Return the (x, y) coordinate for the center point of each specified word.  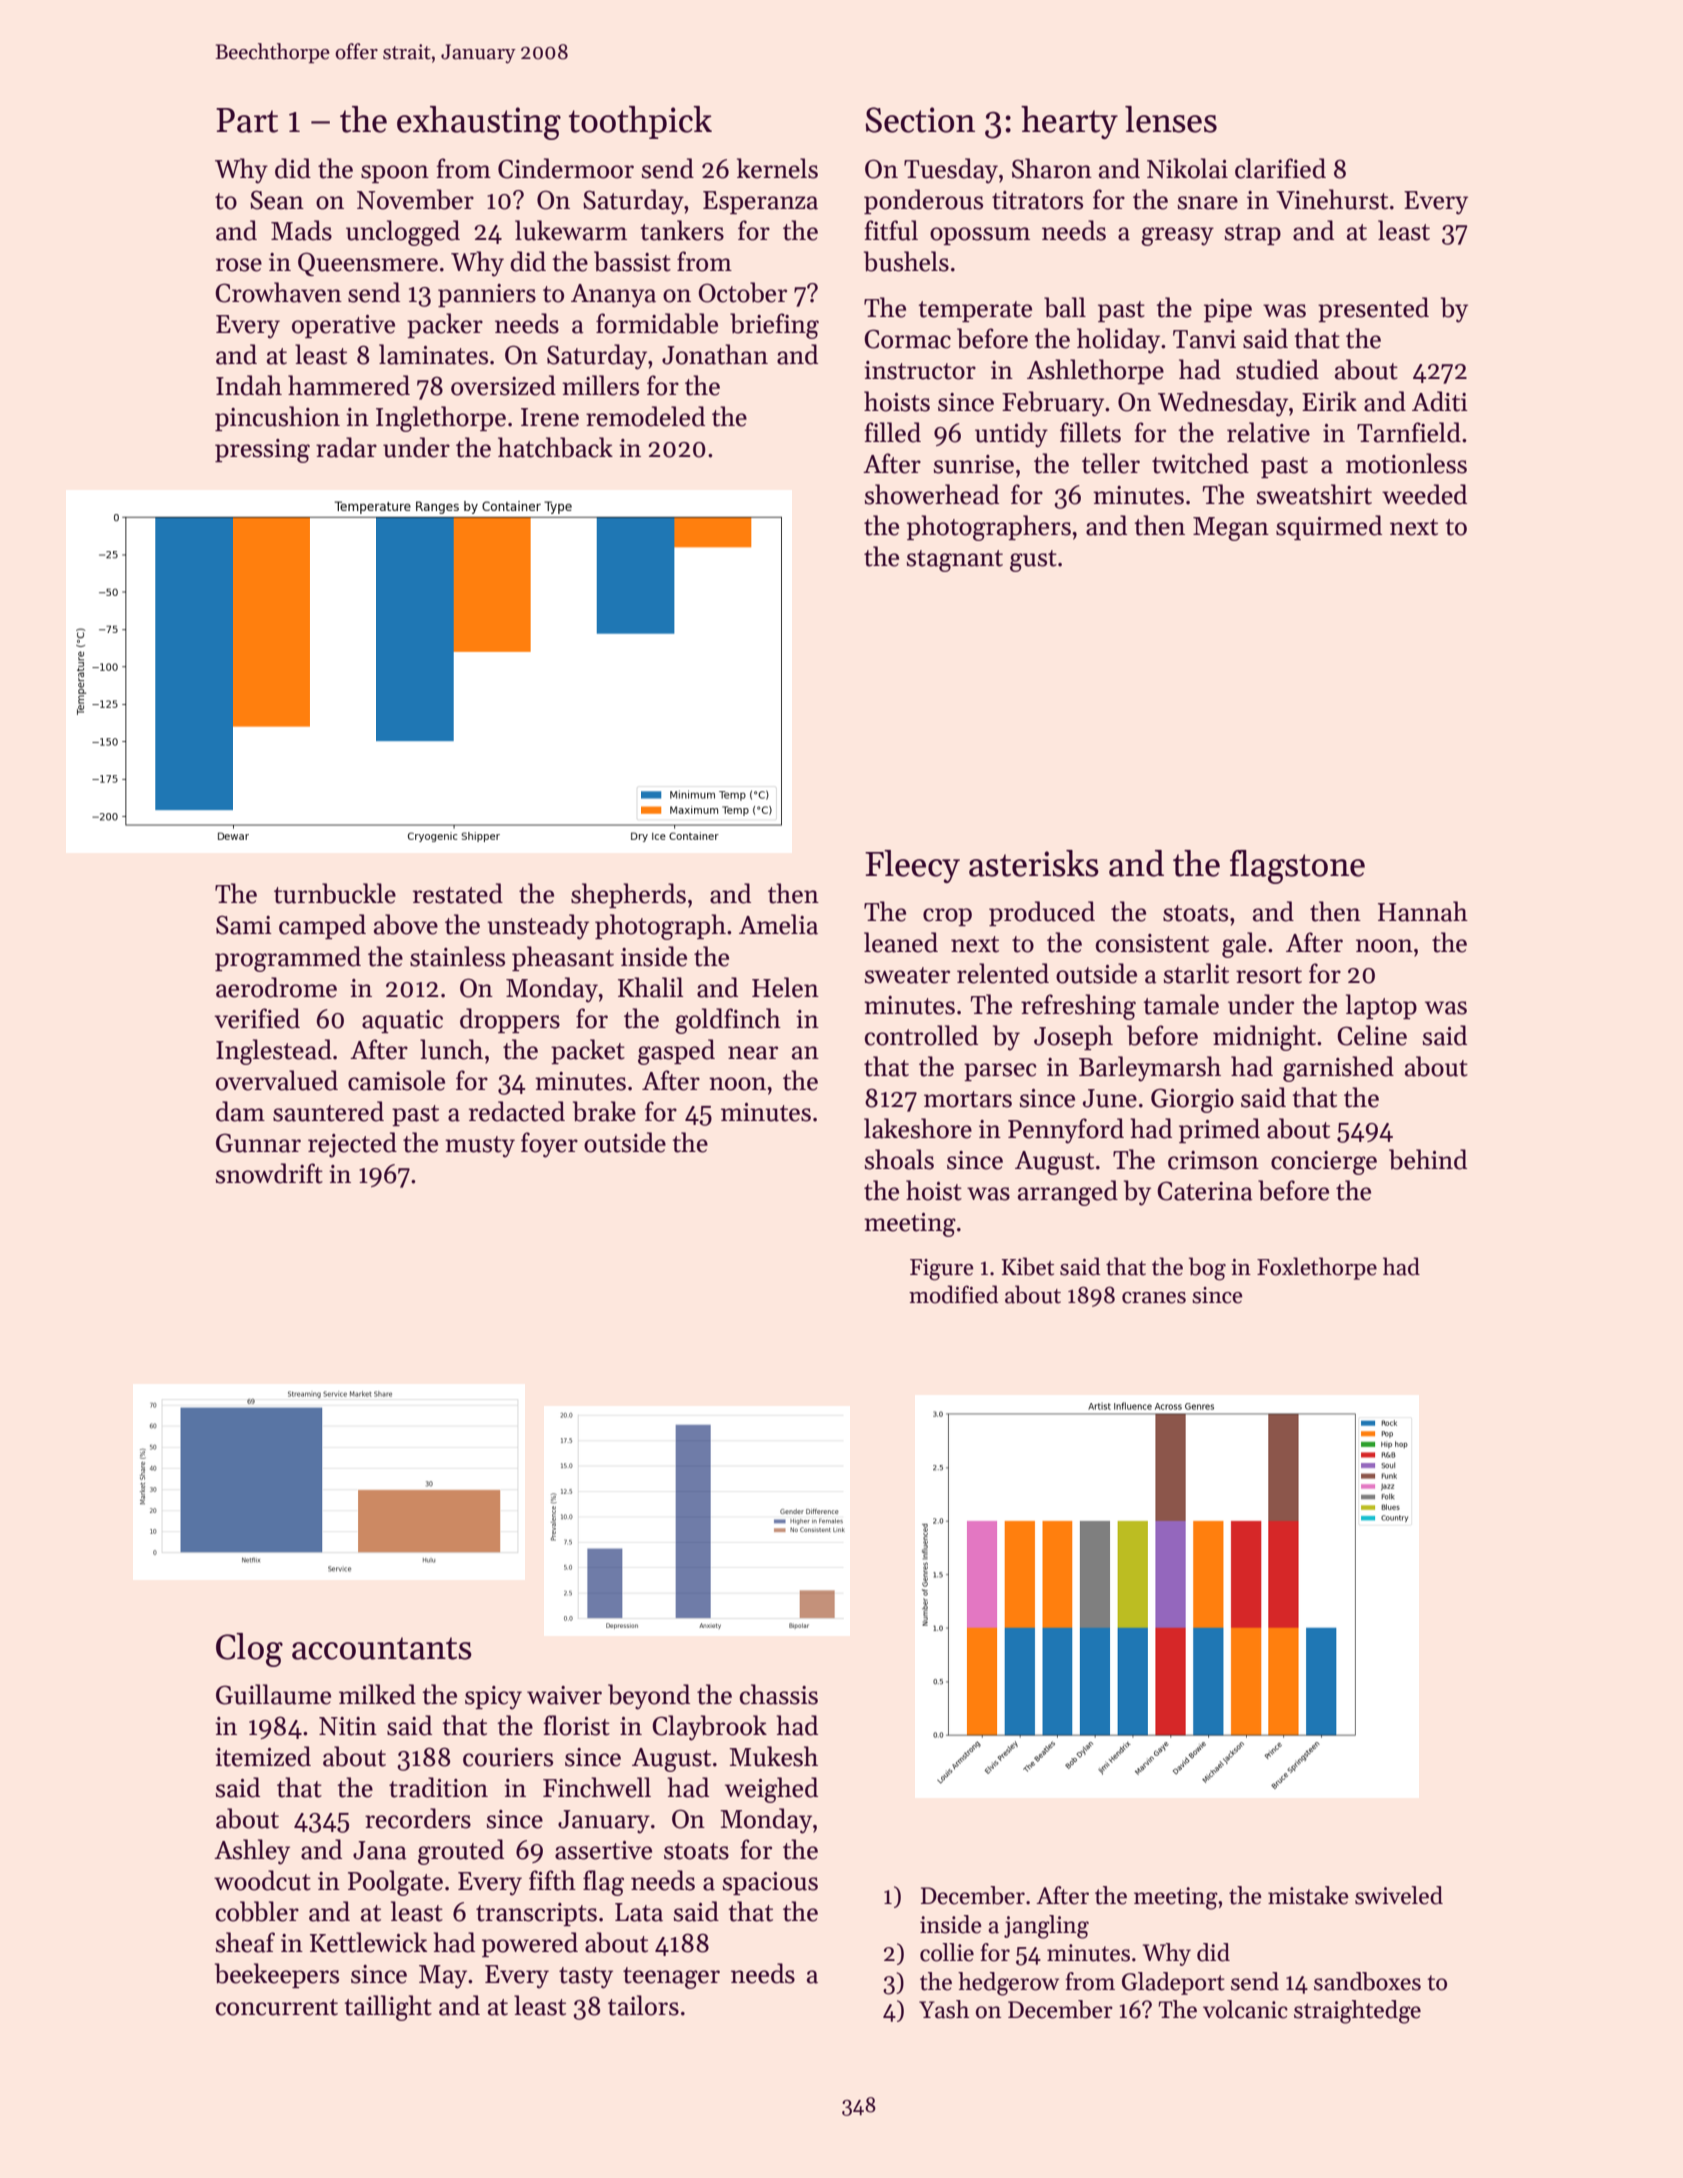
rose (239, 265)
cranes (1154, 1298)
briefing (774, 326)
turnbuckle (335, 893)
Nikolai (1187, 168)
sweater (907, 975)
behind (1428, 1159)
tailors (643, 2005)
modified (953, 1294)
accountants (382, 1648)
